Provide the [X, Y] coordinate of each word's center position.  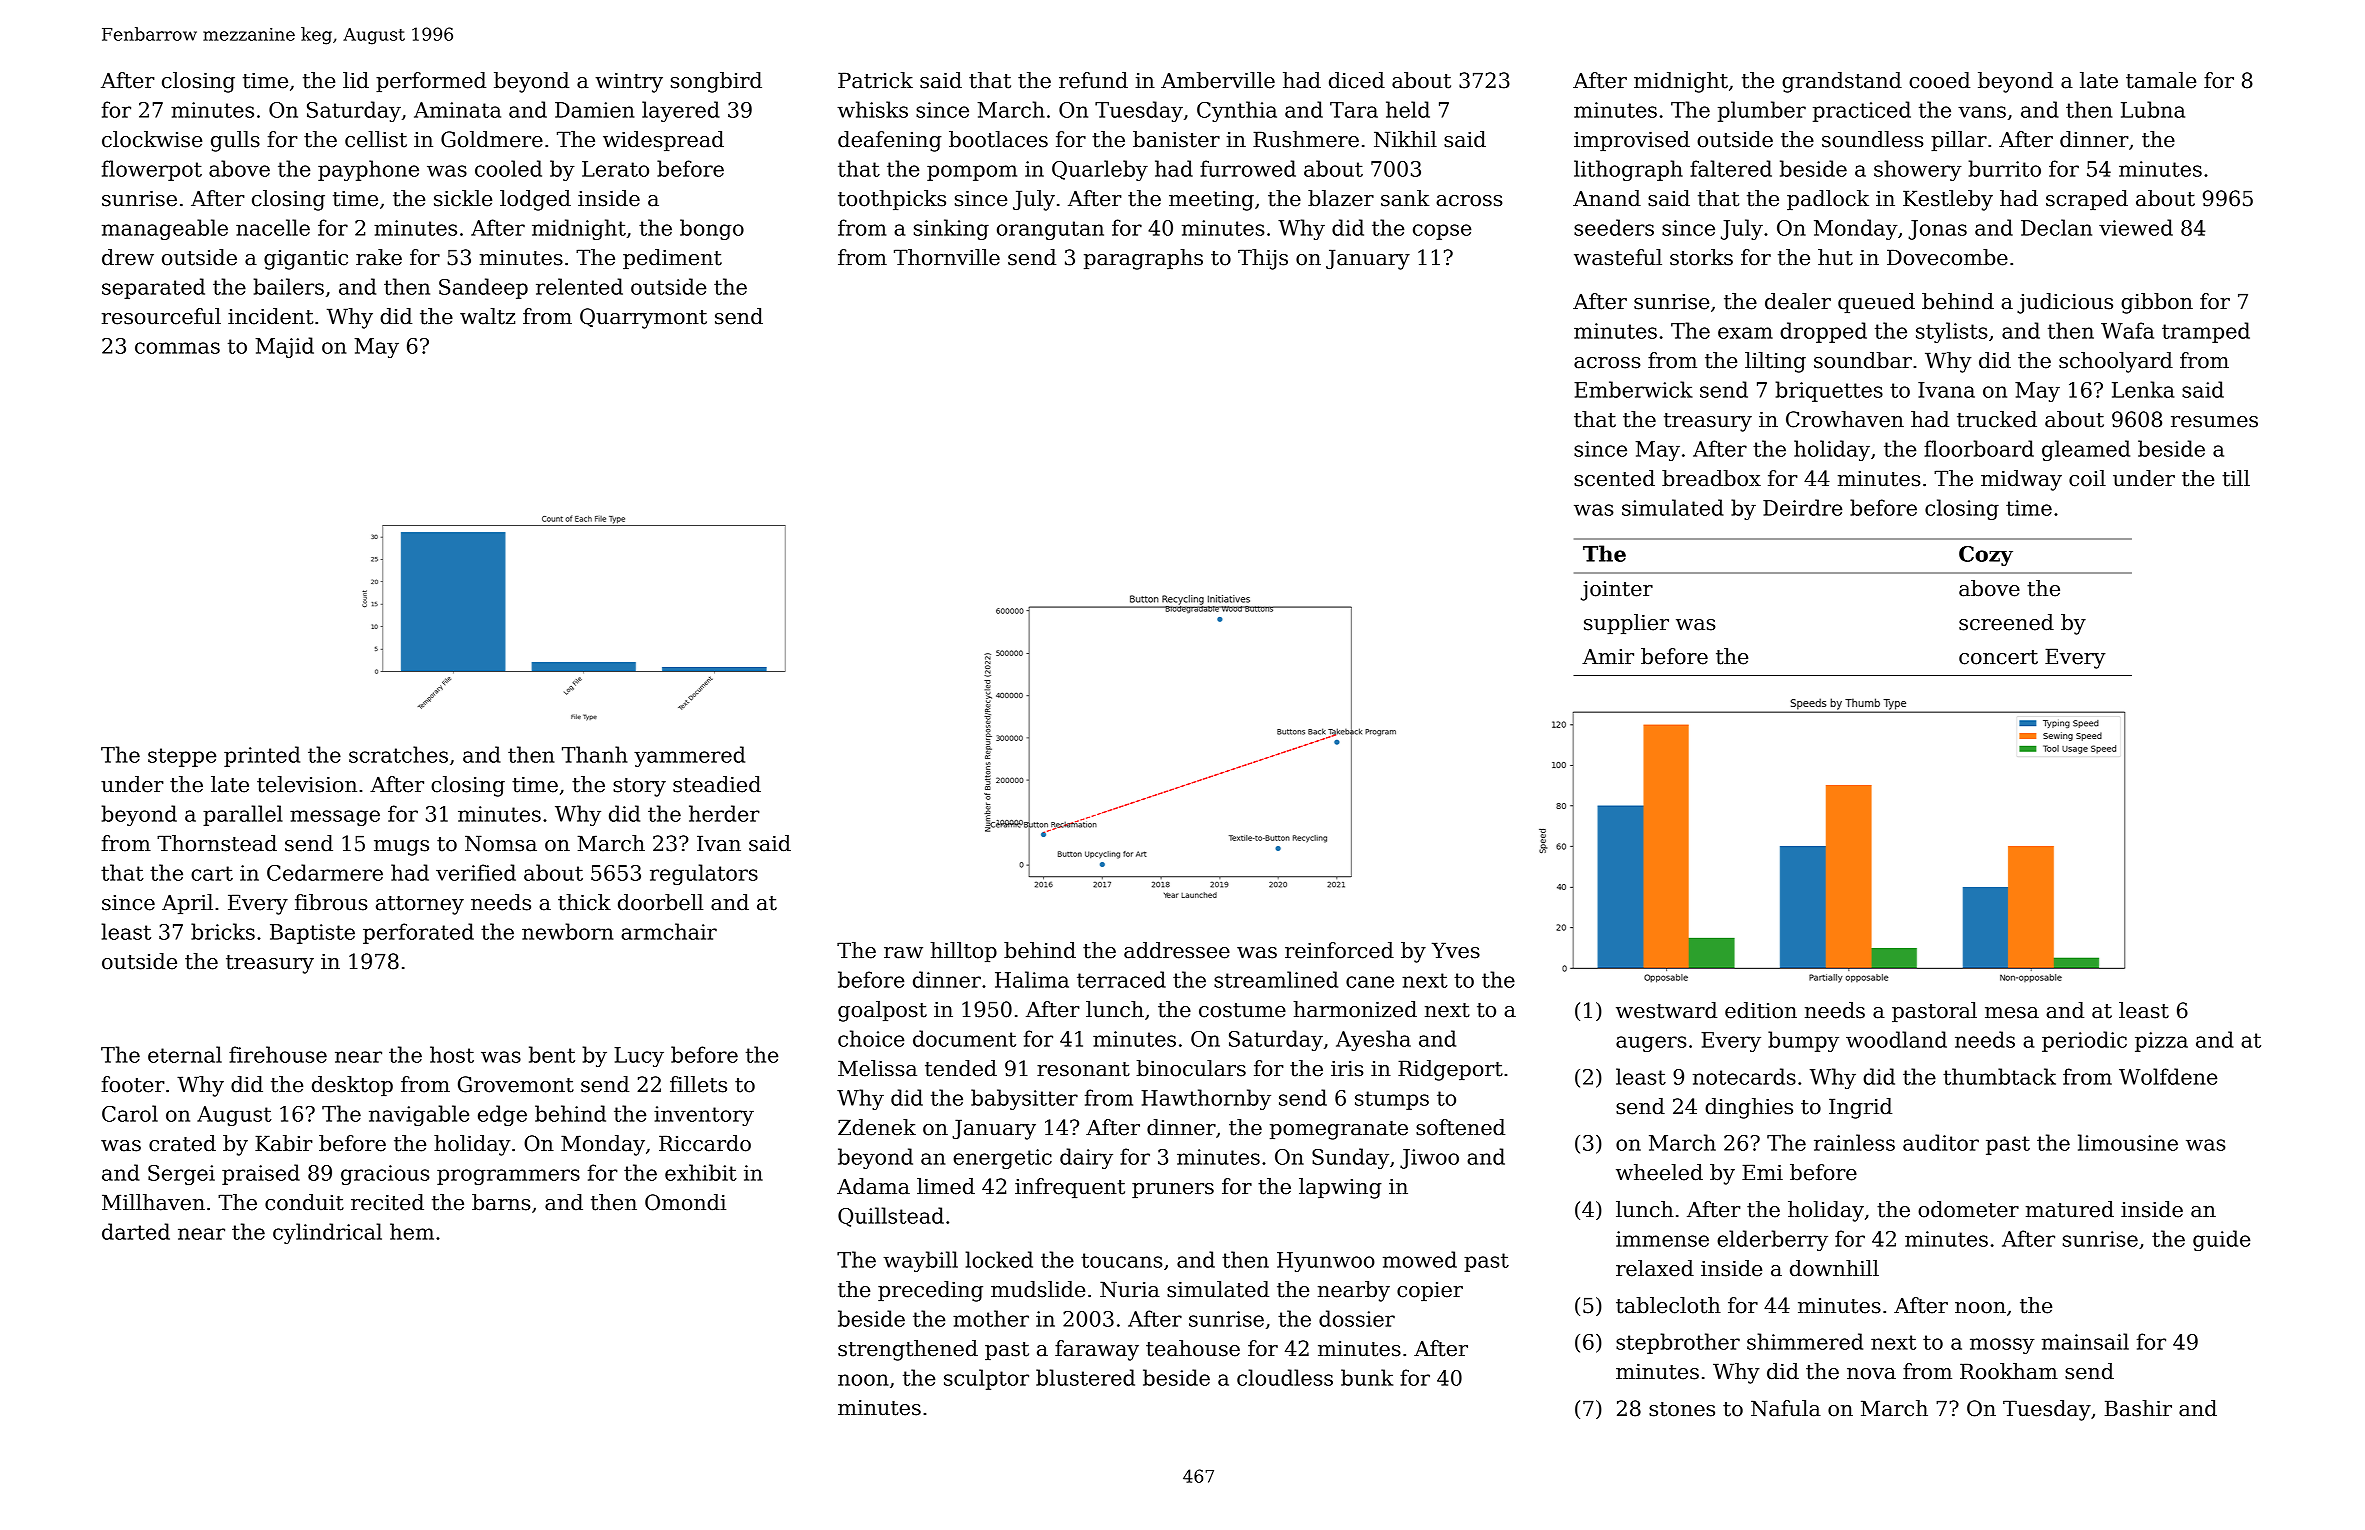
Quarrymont [643, 318]
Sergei [181, 1175]
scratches [398, 754]
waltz [487, 316]
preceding [930, 1291]
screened [2006, 622]
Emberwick [1633, 389]
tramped [2206, 332]
